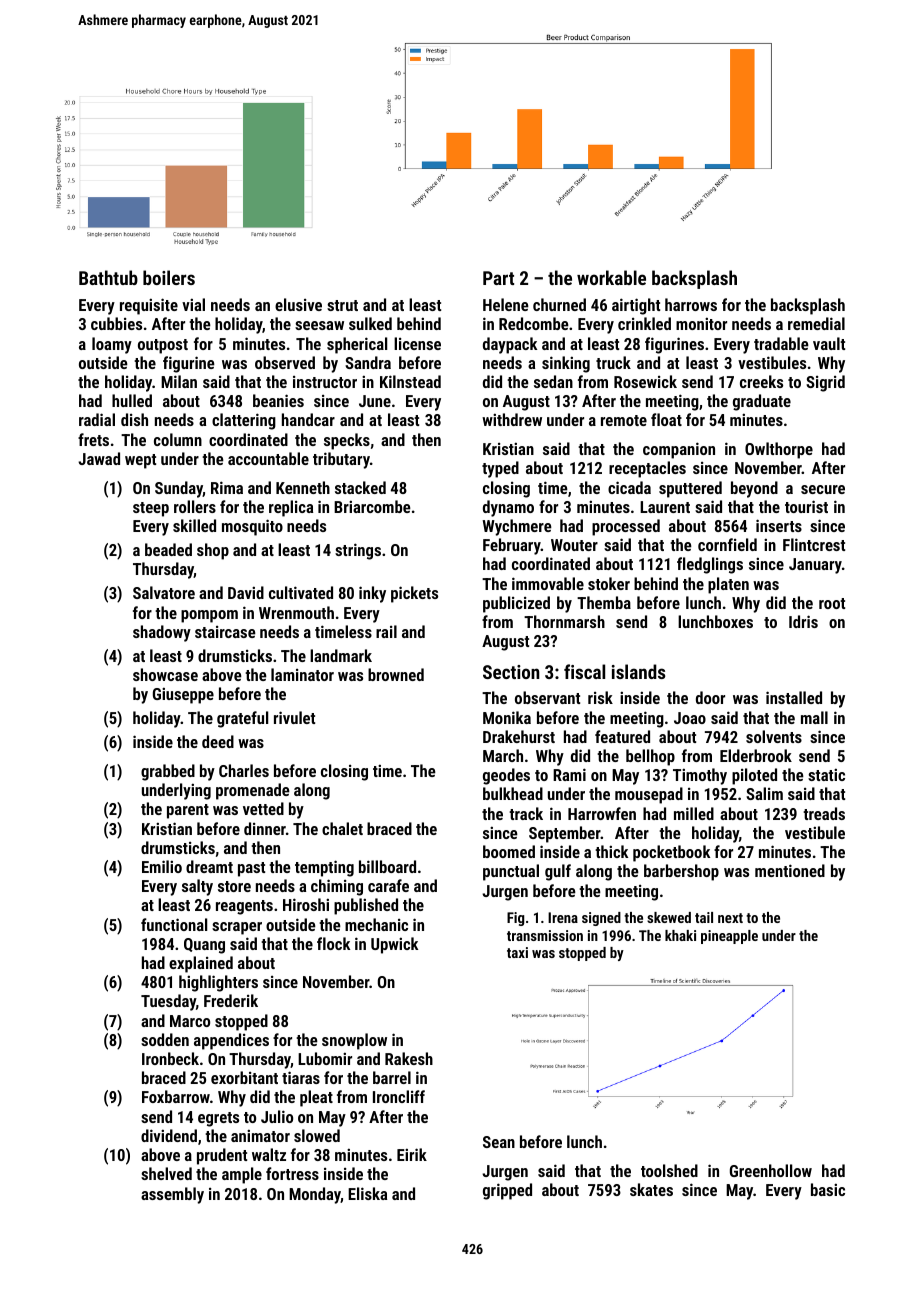 The width and height of the document is (924, 1308). Describe the element at coordinates (506, 776) in the document. I see `geodes` at that location.
